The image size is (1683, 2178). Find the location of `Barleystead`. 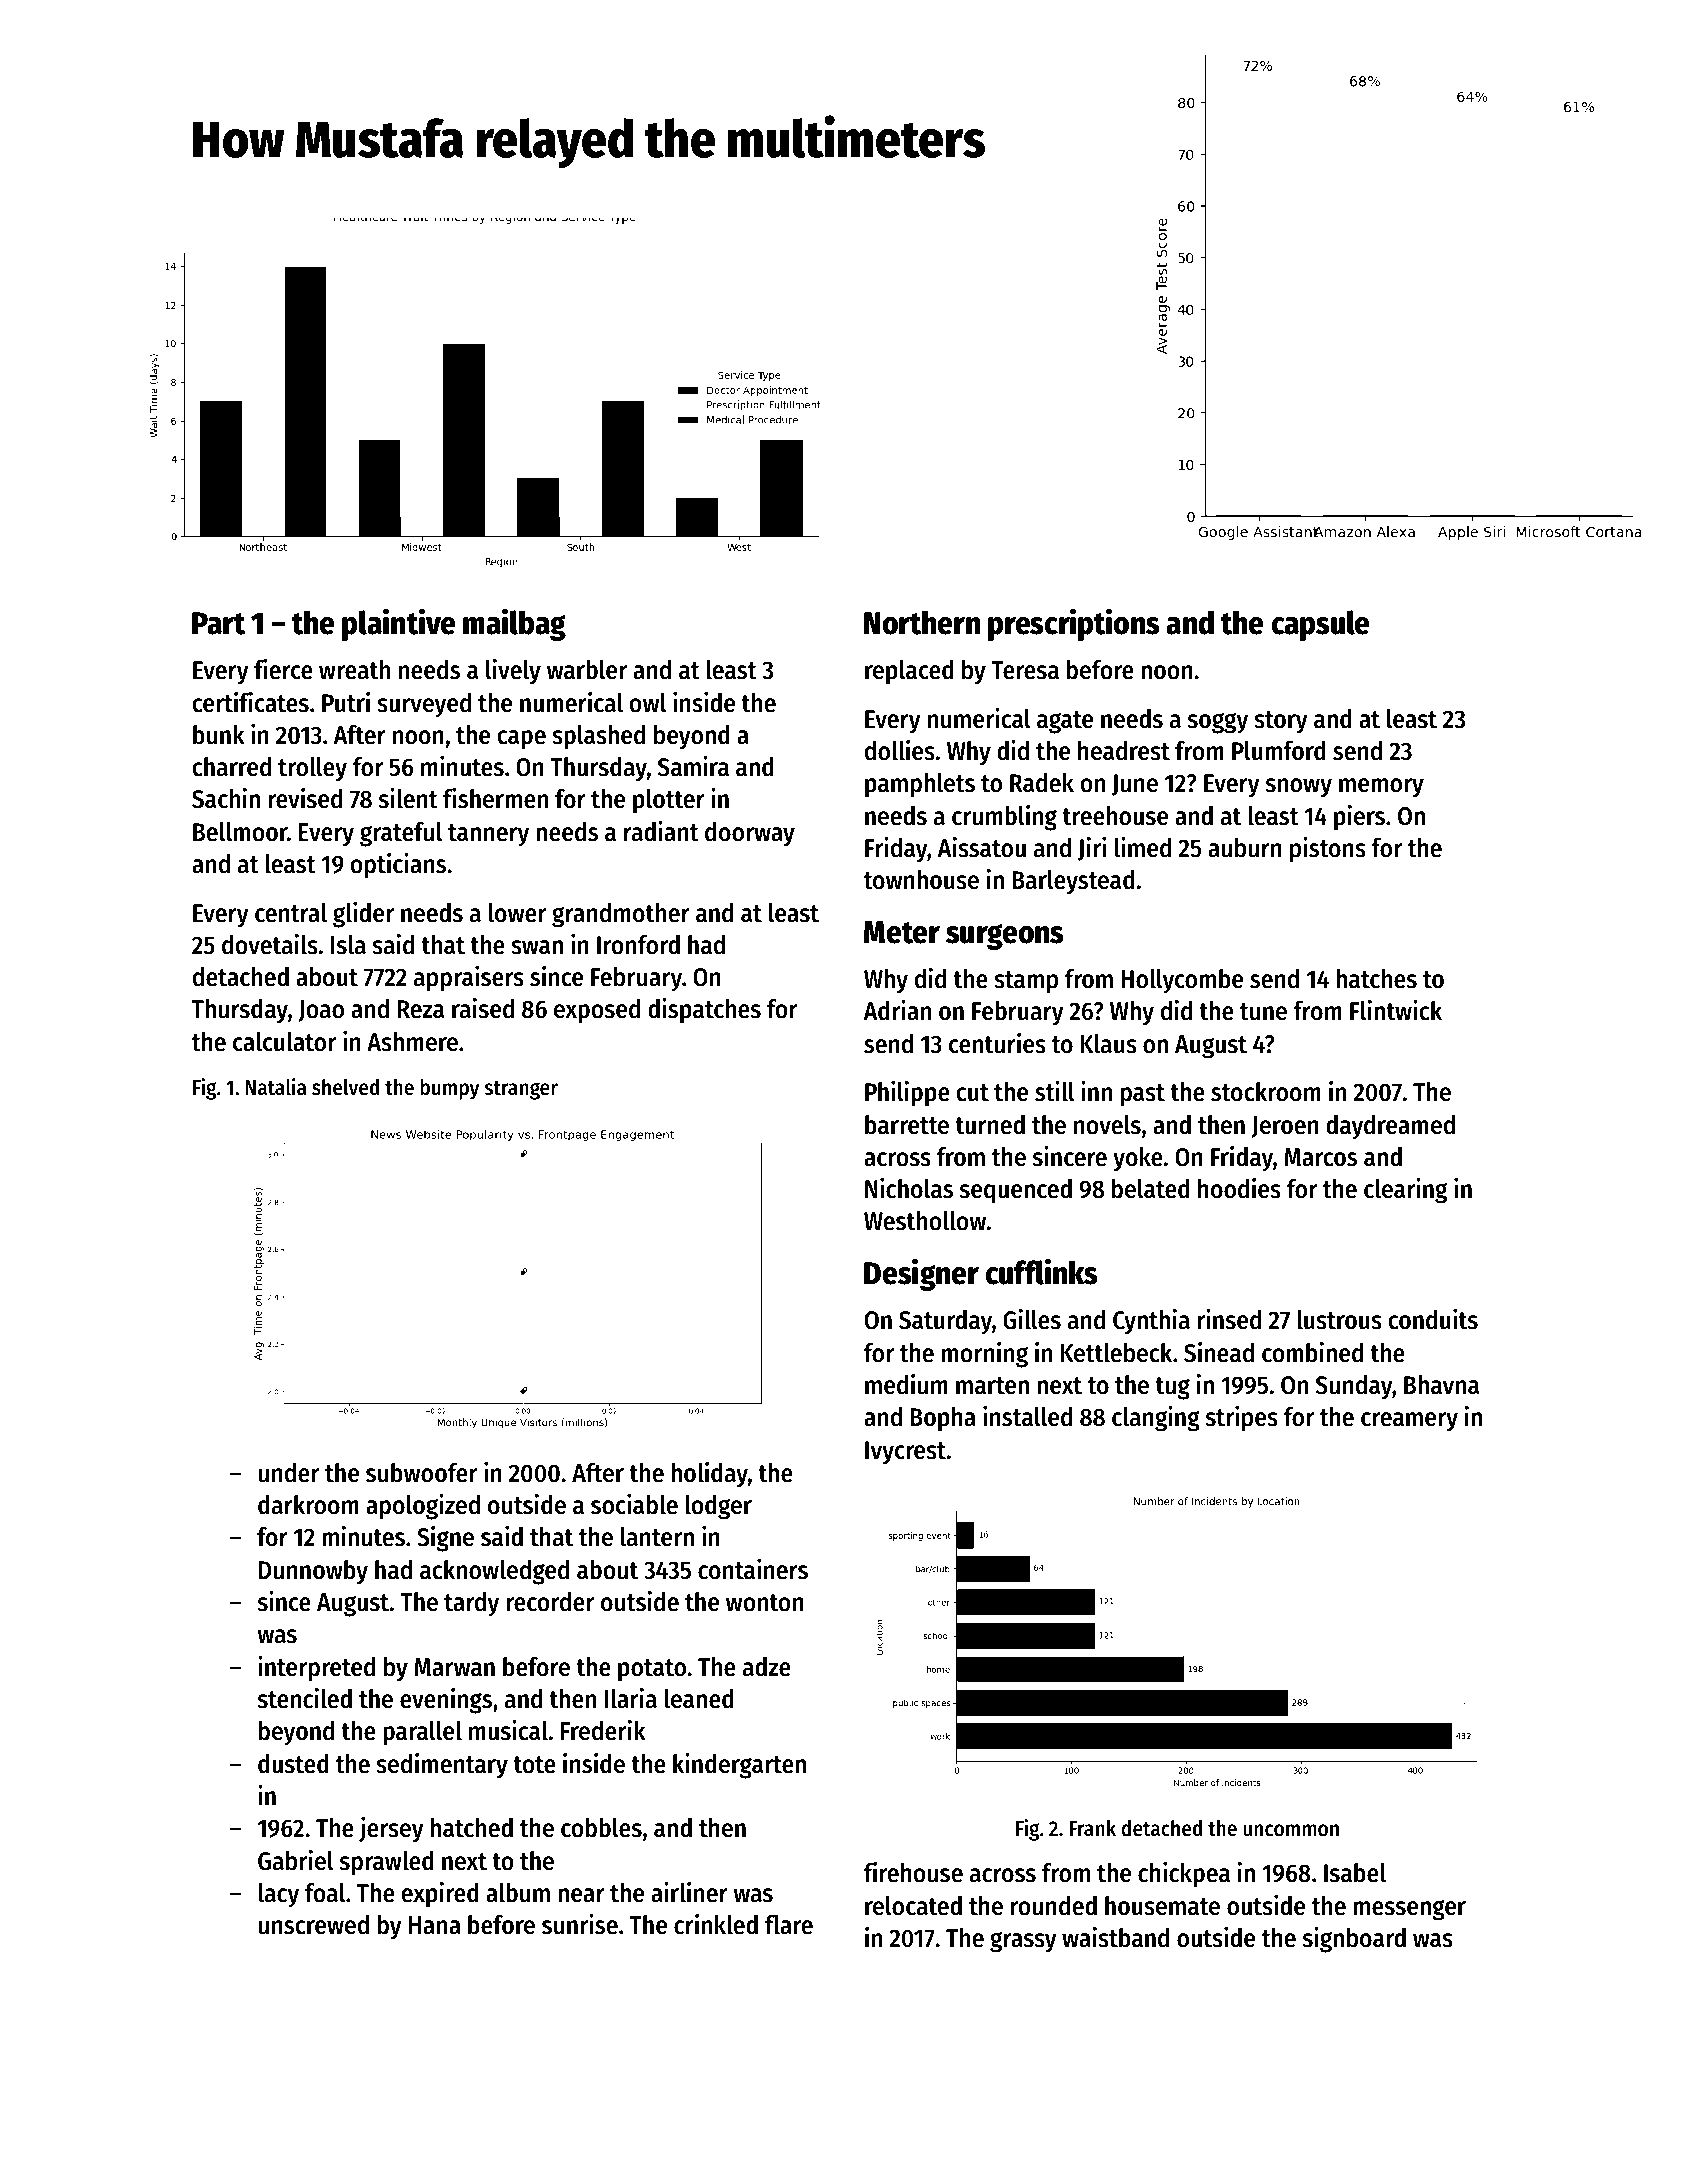

Barleystead is located at coordinates (1073, 882).
